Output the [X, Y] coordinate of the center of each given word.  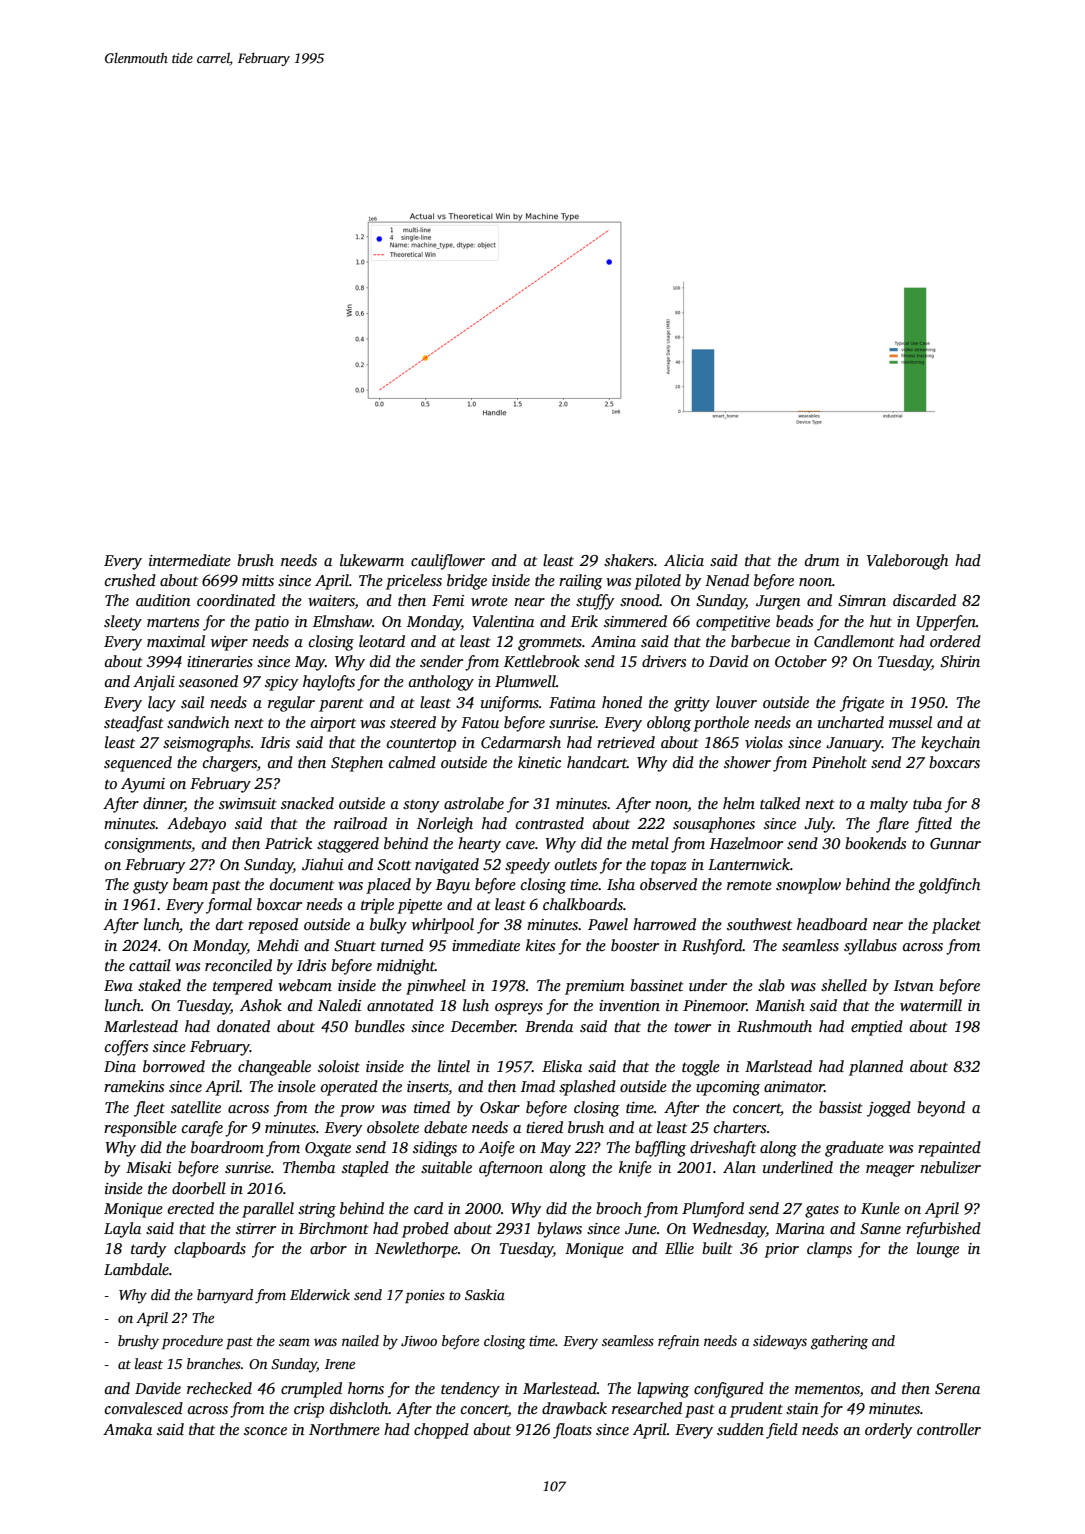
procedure [192, 1342]
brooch [619, 1208]
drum [822, 560]
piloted [657, 582]
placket [956, 926]
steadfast [134, 724]
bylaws [559, 1230]
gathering [839, 1342]
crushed [130, 580]
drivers [664, 661]
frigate [862, 704]
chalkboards [583, 904]
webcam [305, 985]
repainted [949, 1149]
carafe [202, 1129]
